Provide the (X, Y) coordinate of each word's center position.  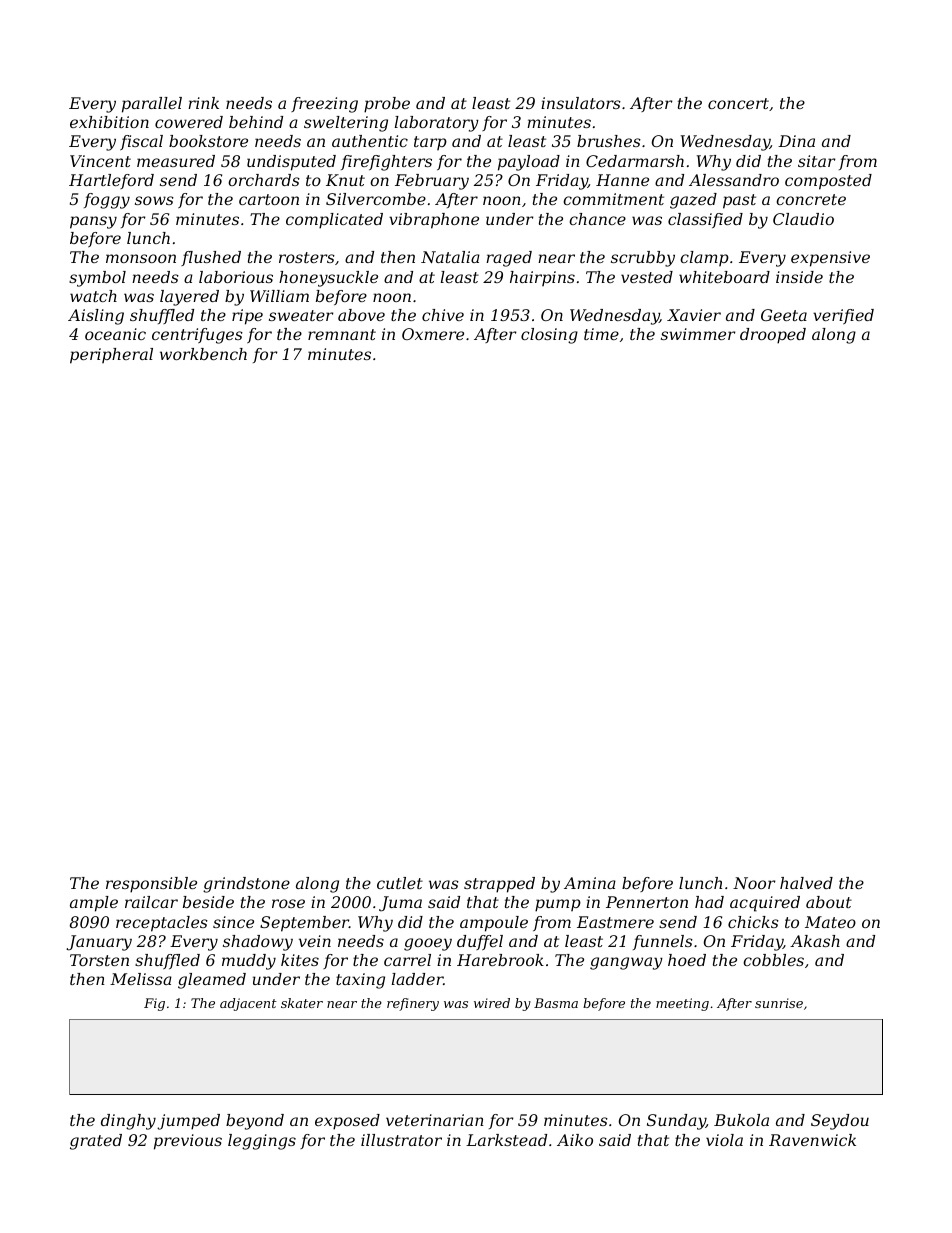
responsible (151, 885)
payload (529, 163)
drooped (773, 336)
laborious (236, 277)
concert (738, 103)
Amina (590, 883)
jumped (188, 1122)
